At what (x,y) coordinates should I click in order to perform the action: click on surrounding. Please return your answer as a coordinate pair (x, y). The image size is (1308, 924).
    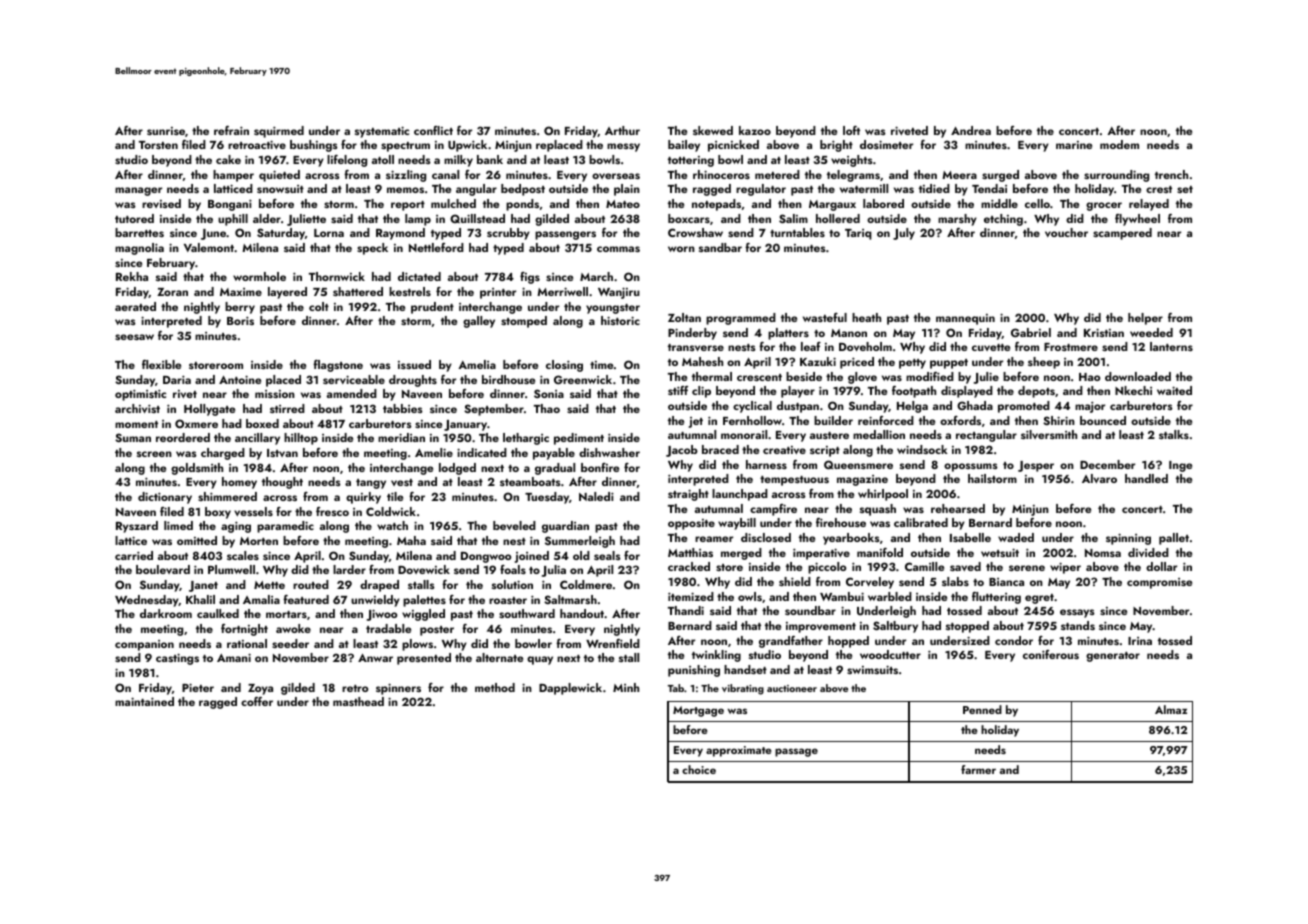
    Looking at the image, I should click on (1116, 176).
